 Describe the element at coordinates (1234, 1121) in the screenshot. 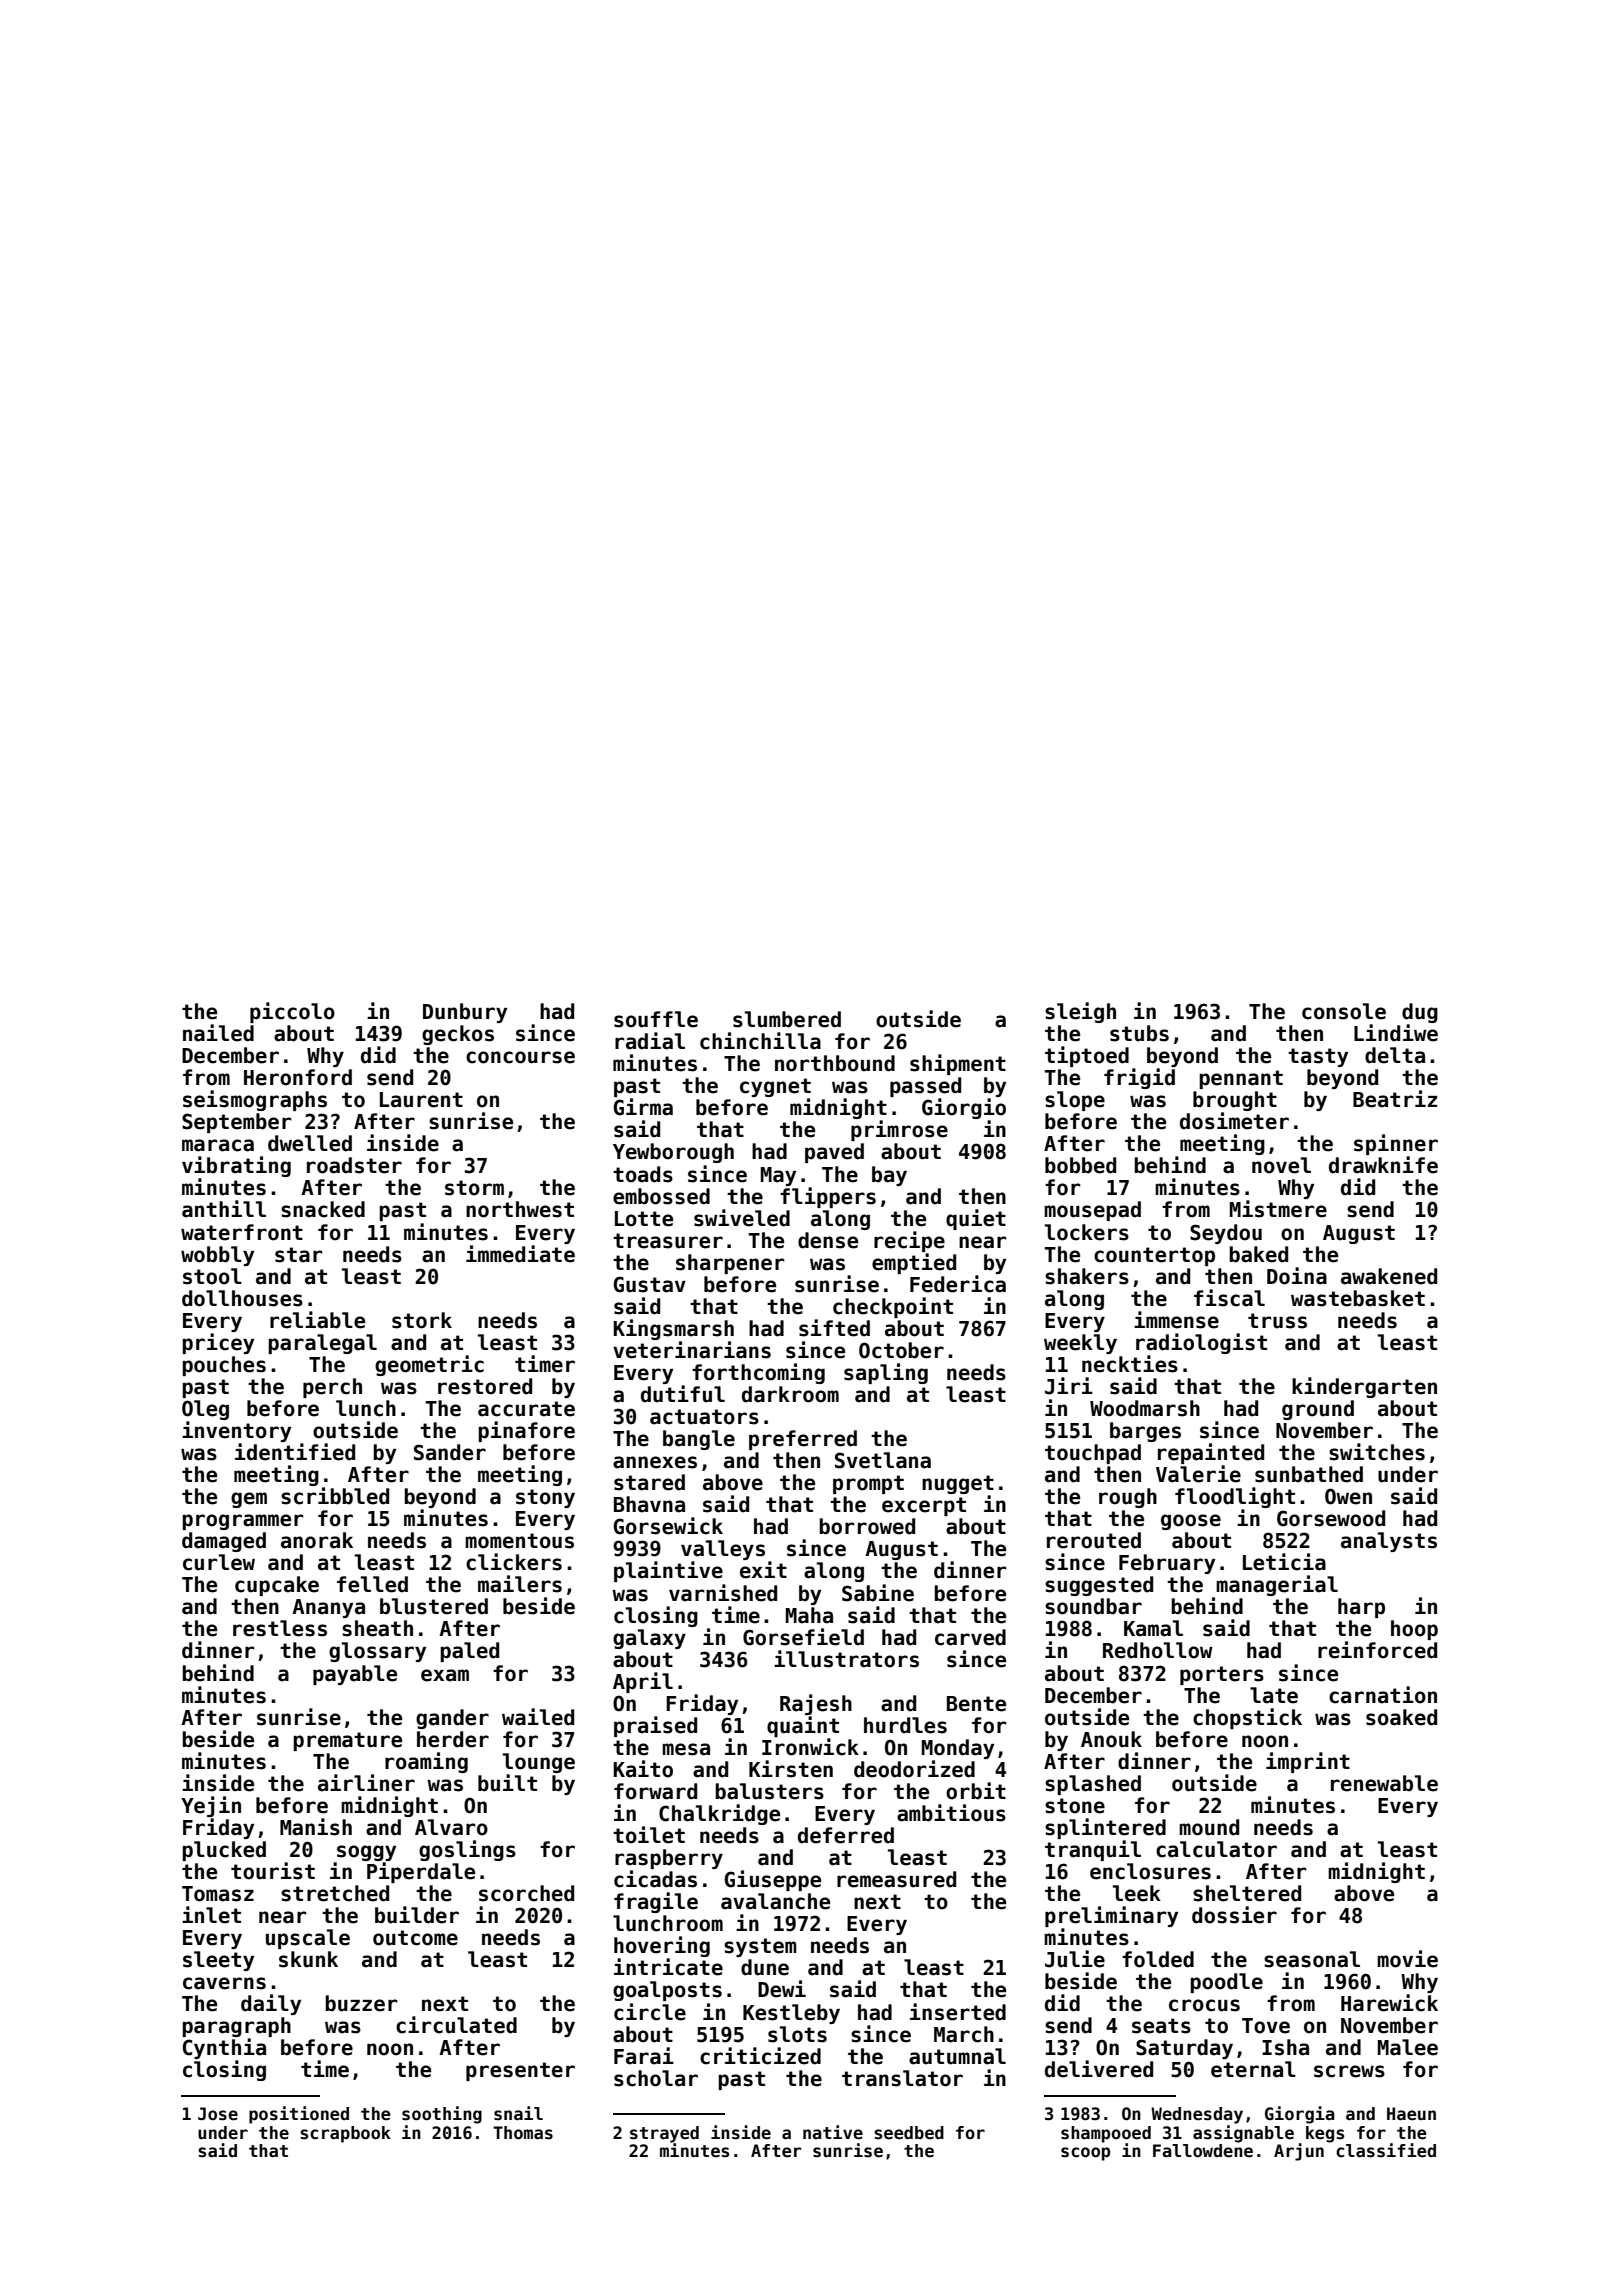

I see `dosimeter` at that location.
